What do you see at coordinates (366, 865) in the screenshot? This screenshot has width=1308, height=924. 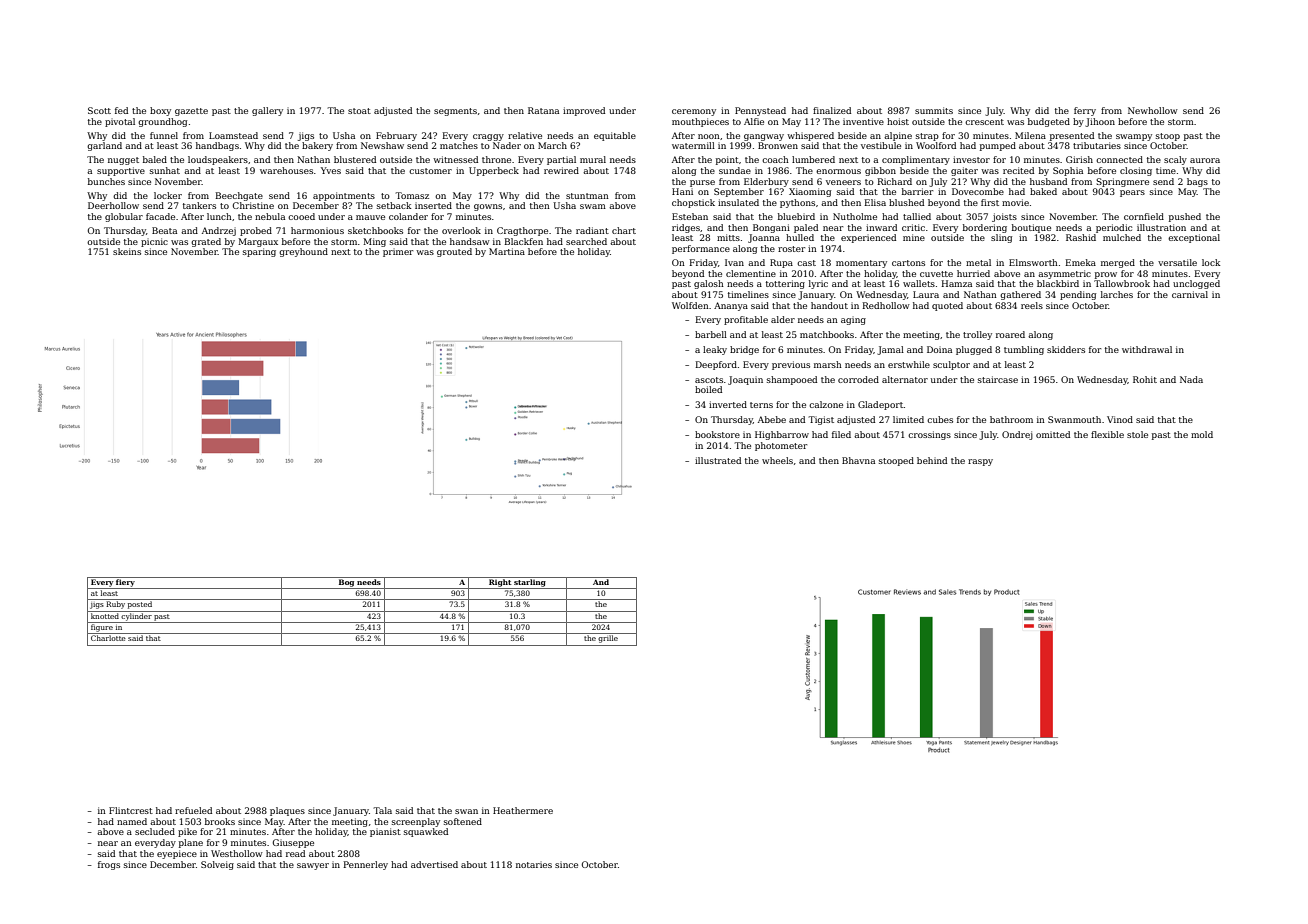 I see `Pennerley` at bounding box center [366, 865].
